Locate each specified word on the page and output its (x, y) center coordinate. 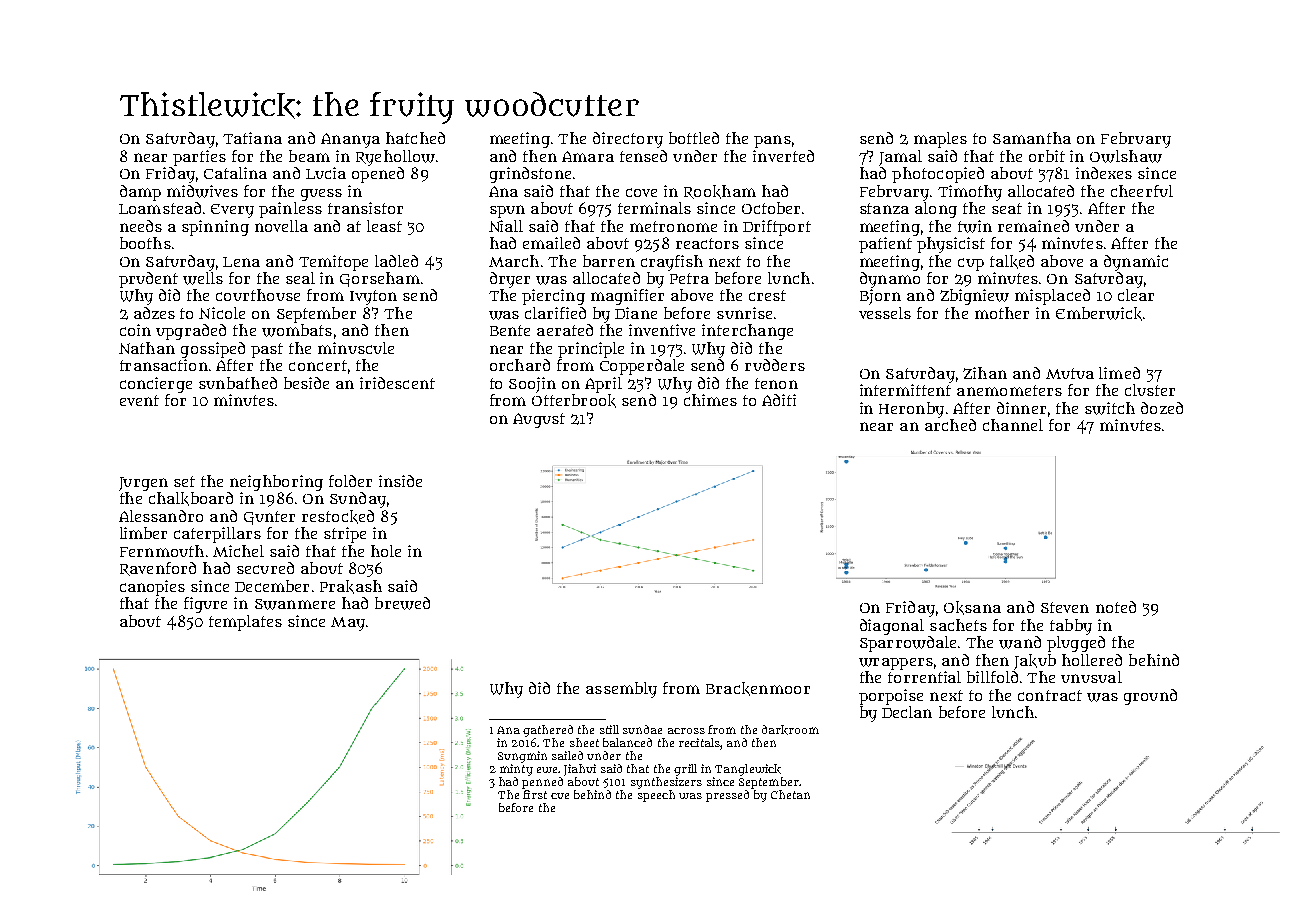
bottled (694, 138)
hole (386, 551)
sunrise (744, 313)
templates (245, 623)
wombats (297, 330)
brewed (402, 603)
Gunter (269, 518)
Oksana (972, 608)
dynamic (1136, 263)
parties (199, 158)
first (535, 794)
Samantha (1032, 138)
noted (1116, 607)
